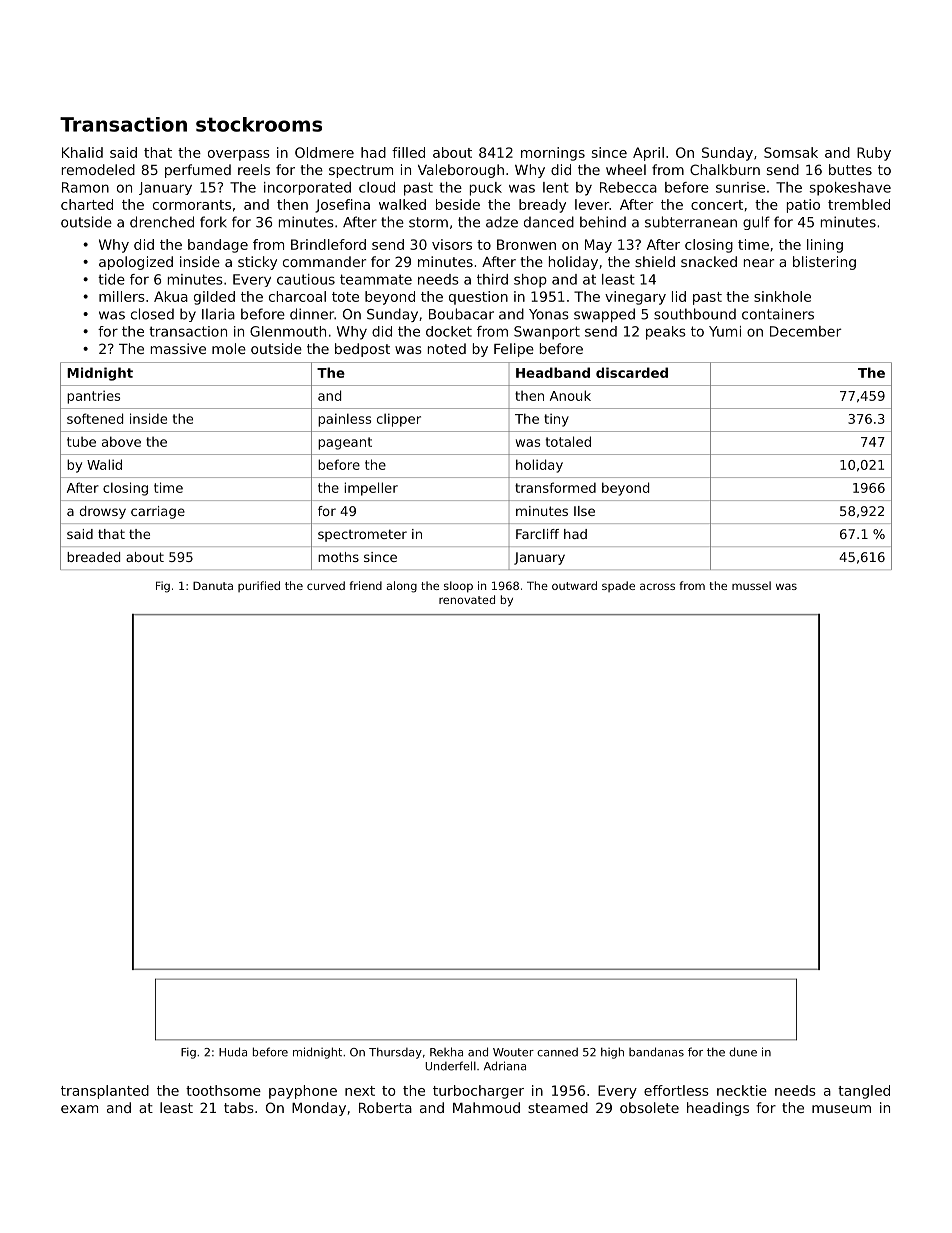 The image size is (952, 1233). What do you see at coordinates (82, 152) in the screenshot?
I see `Khalid` at bounding box center [82, 152].
